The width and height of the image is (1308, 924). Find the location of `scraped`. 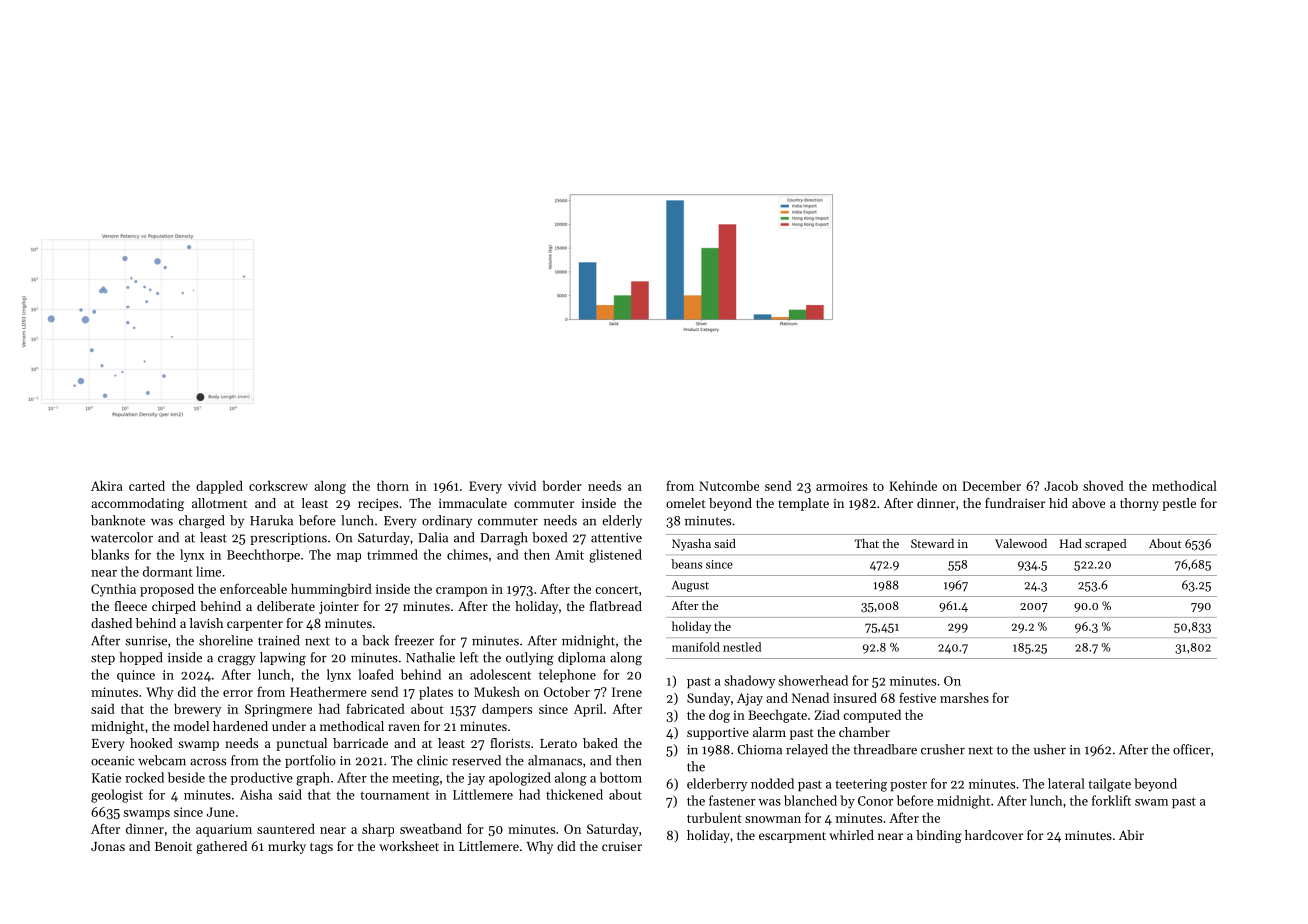

scraped is located at coordinates (1105, 545).
